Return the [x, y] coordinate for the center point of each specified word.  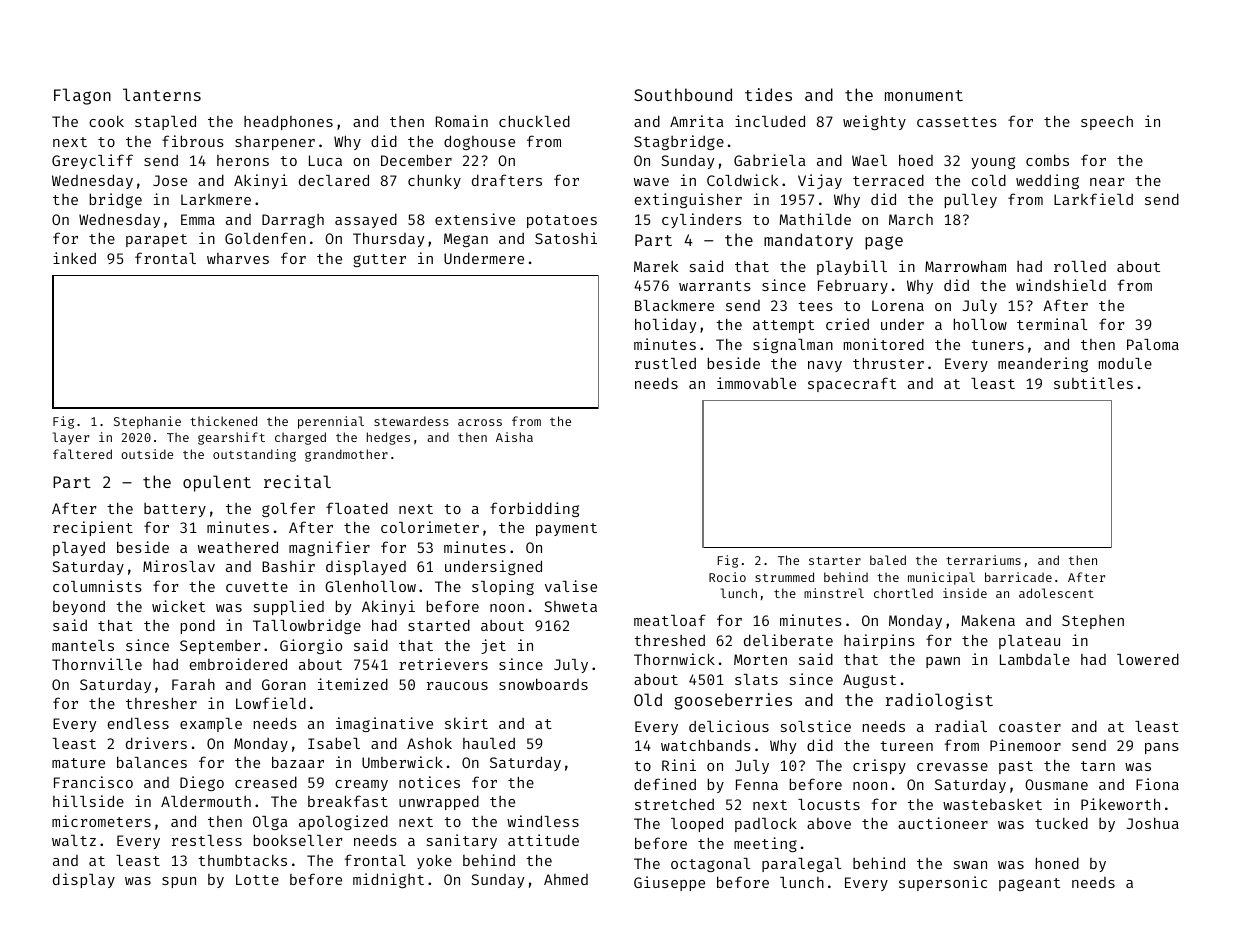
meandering [1043, 364]
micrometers [101, 821]
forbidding [534, 509]
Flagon [82, 96]
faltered [82, 454]
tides [768, 94]
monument [924, 95]
